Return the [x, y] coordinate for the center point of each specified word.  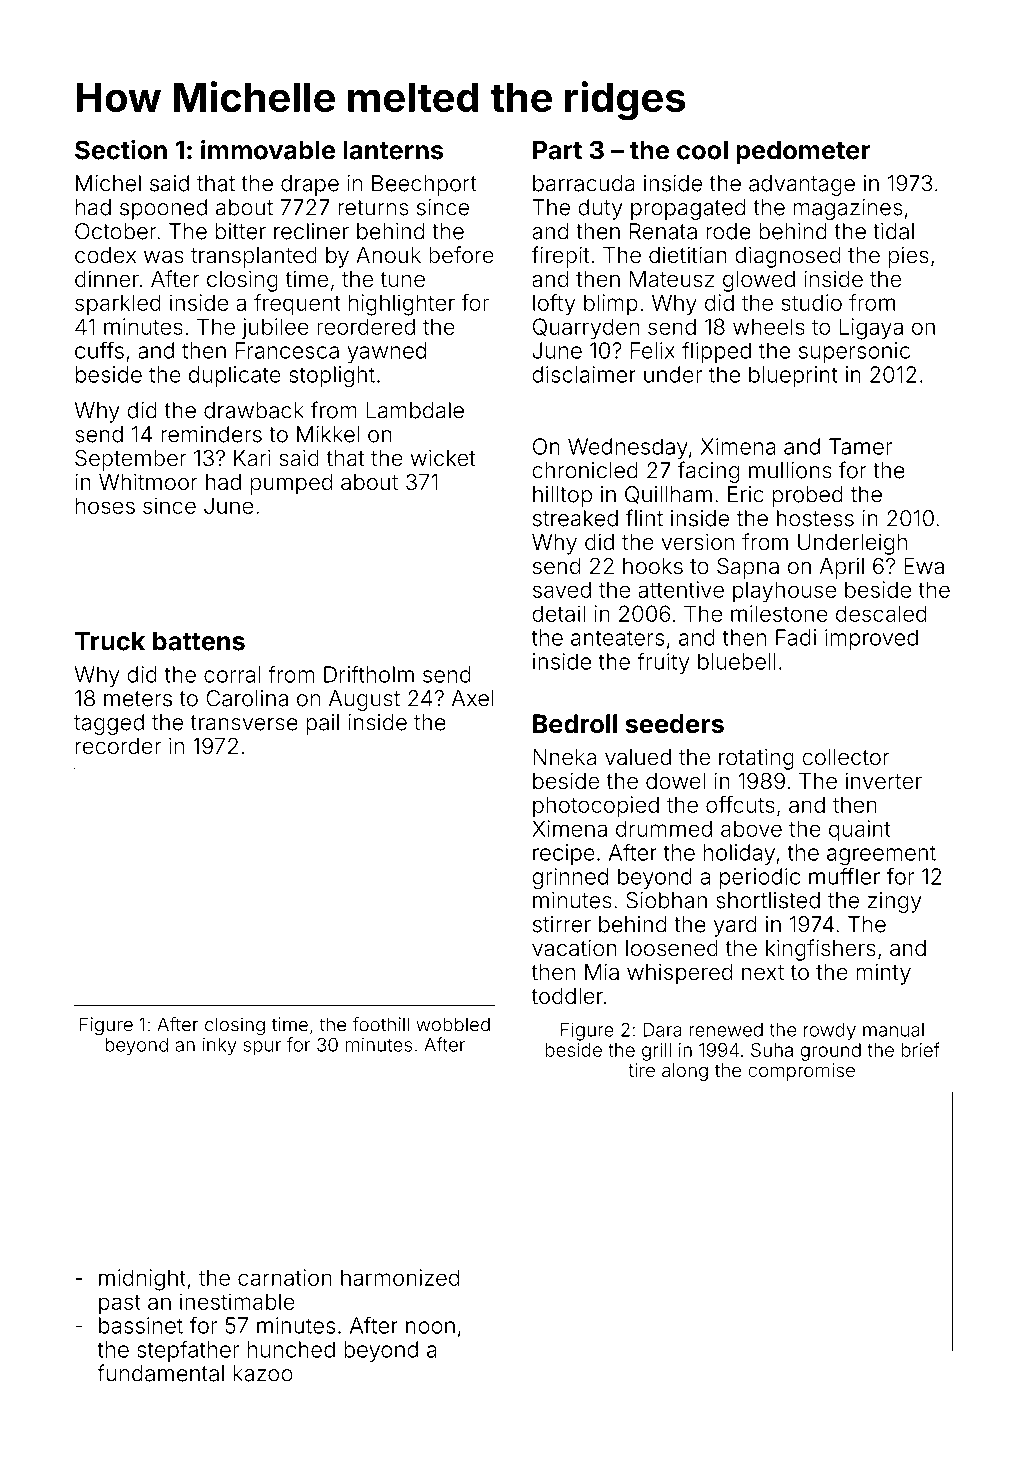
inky [220, 1046]
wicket [443, 458]
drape [310, 185]
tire [641, 1070]
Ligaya [871, 329]
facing [708, 472]
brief [921, 1049]
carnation [285, 1277]
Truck [110, 641]
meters [138, 699]
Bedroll [575, 724]
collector [846, 757]
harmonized [400, 1277]
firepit [560, 257]
